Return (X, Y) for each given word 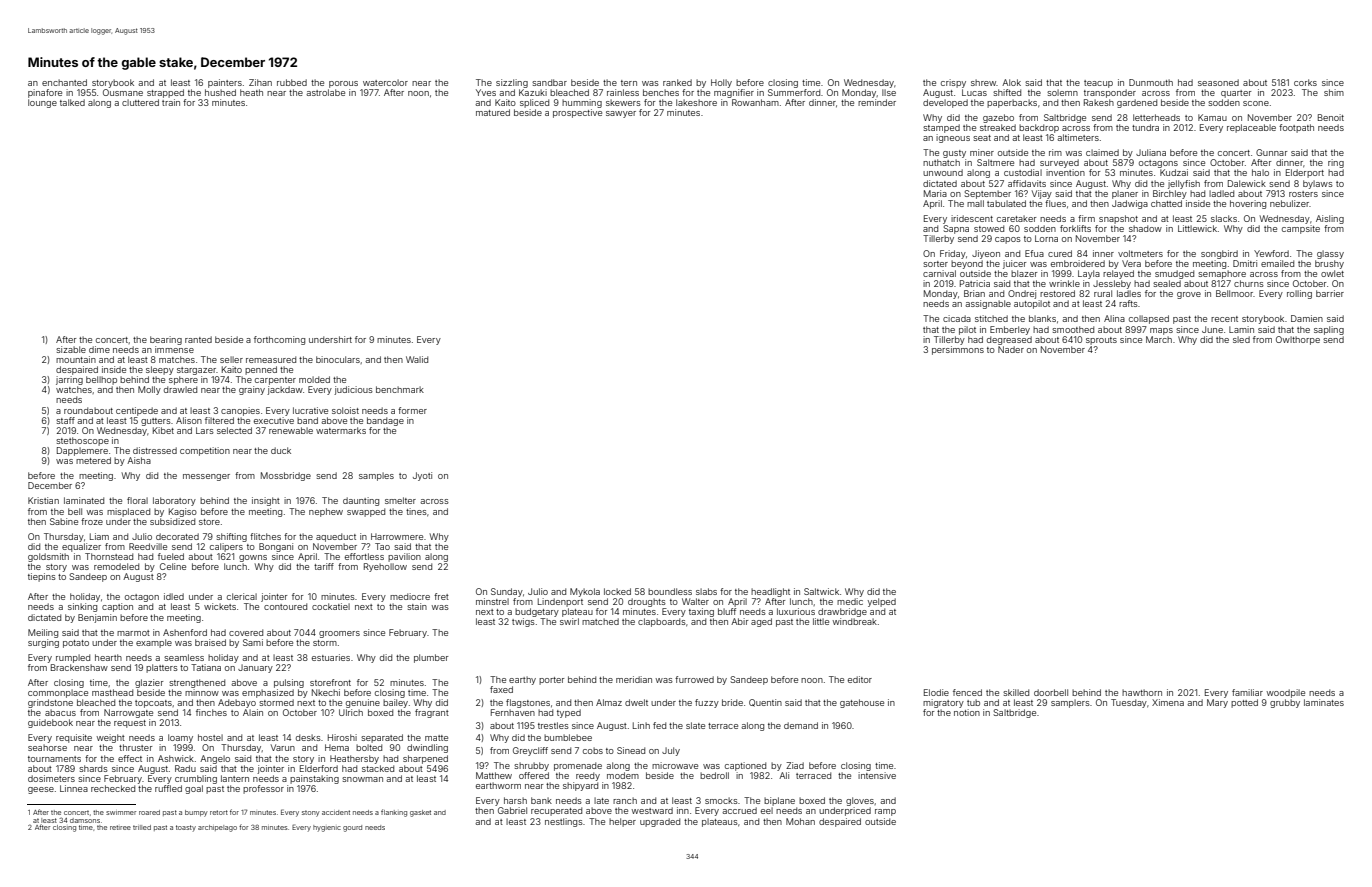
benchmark (400, 389)
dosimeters (51, 778)
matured (493, 112)
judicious (353, 390)
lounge (42, 103)
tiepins (42, 577)
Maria (935, 193)
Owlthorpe (1298, 340)
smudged (1174, 274)
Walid (417, 359)
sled (1241, 339)
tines (416, 511)
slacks (1224, 218)
